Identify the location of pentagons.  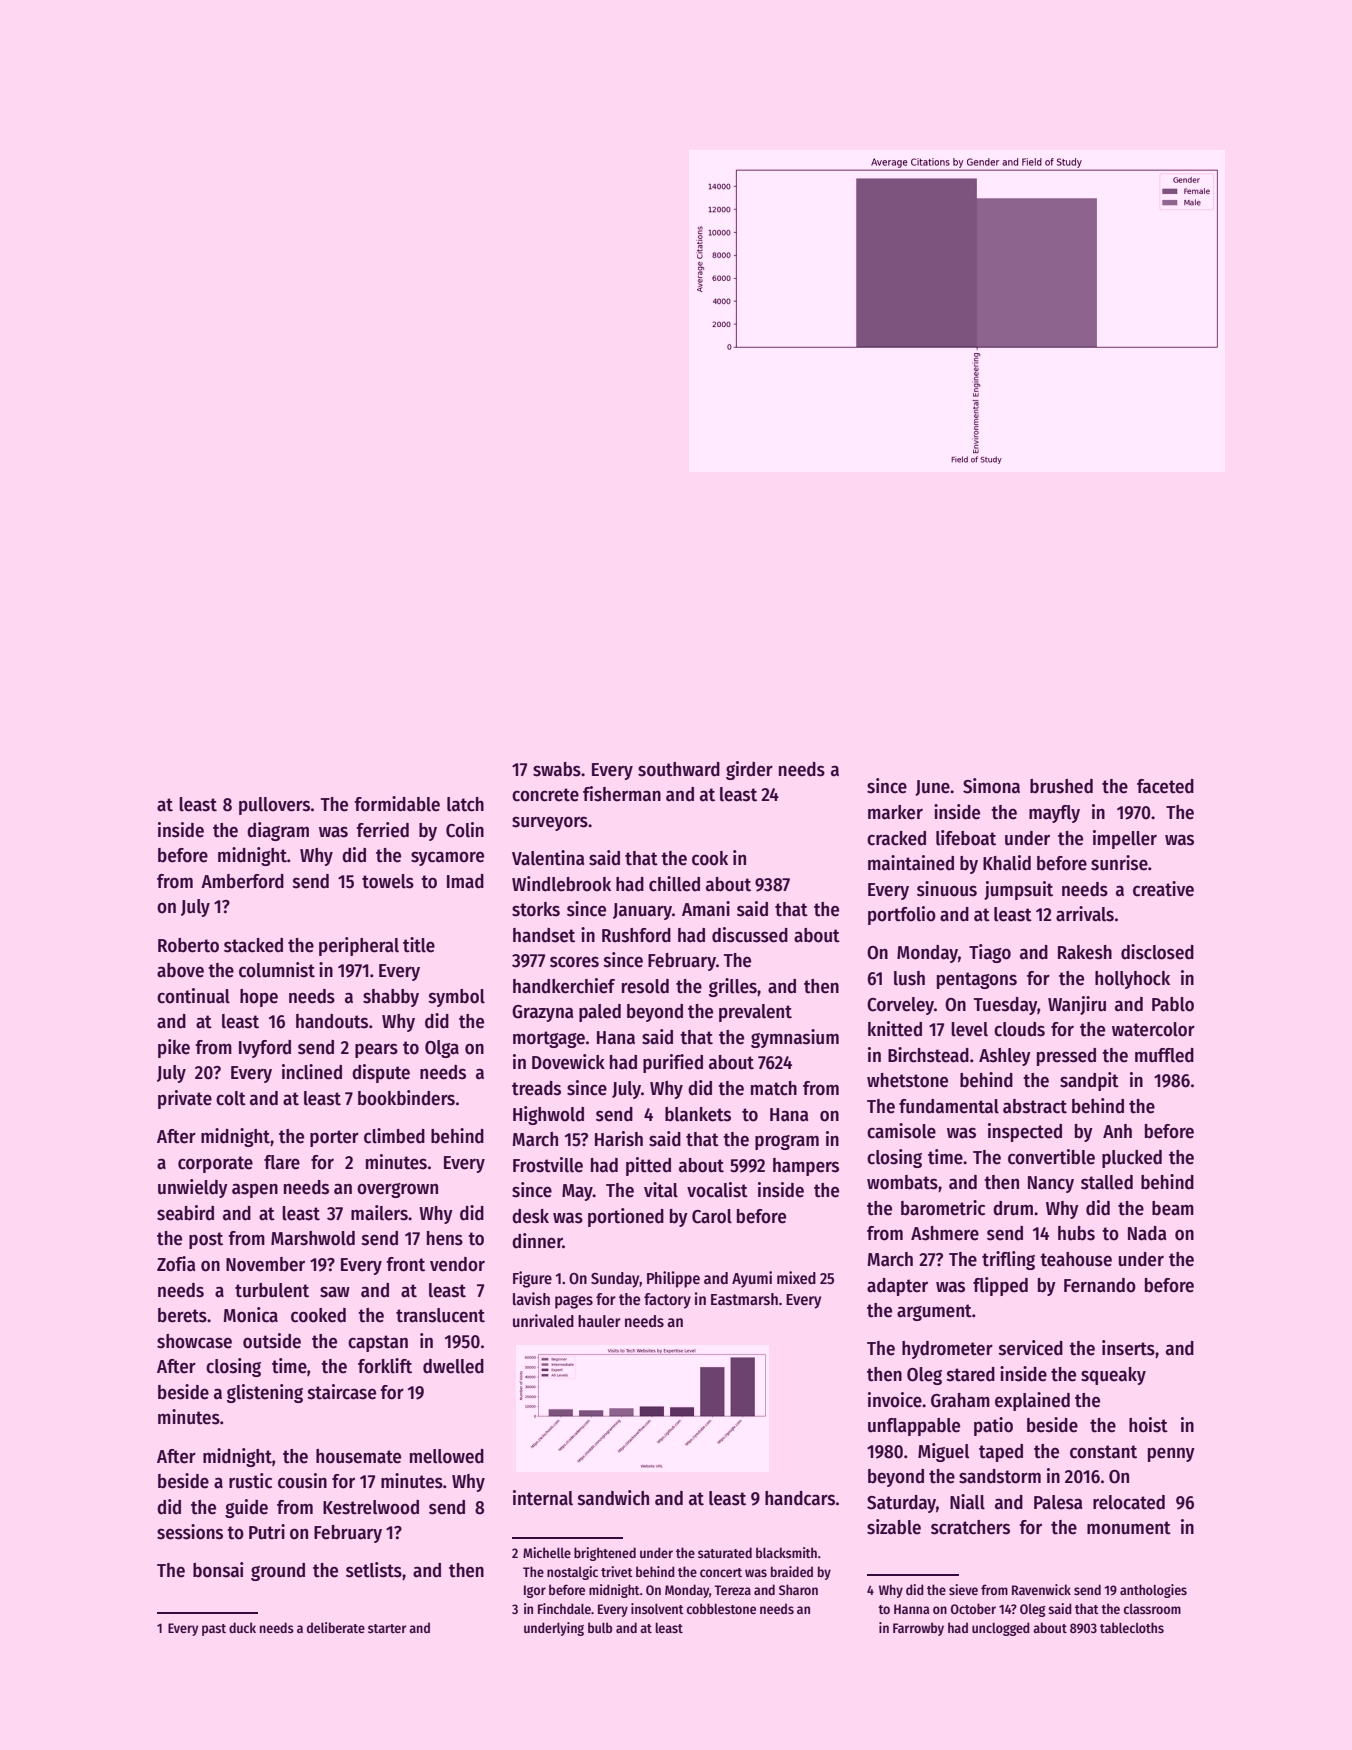
(977, 980).
